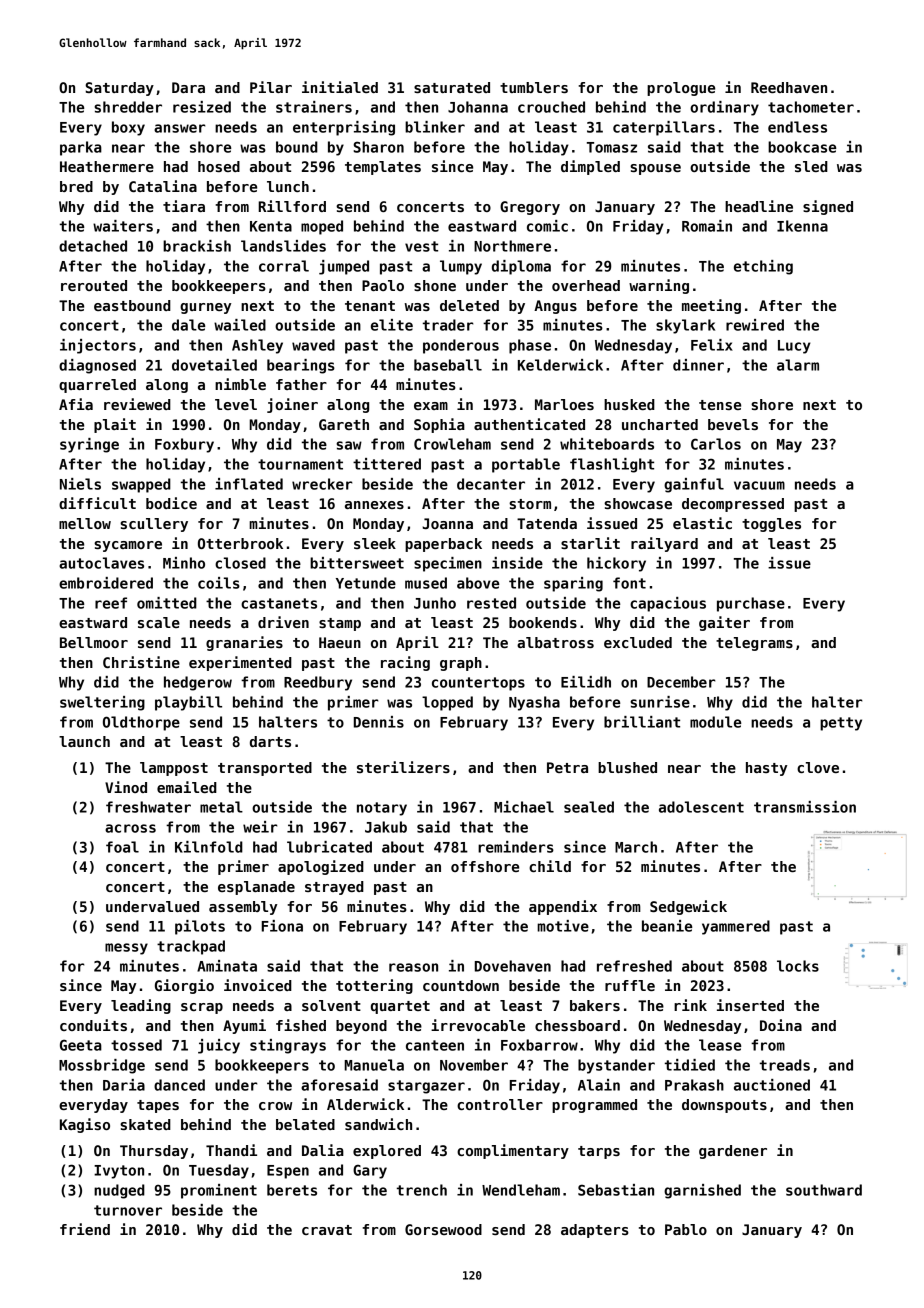 Image resolution: width=924 pixels, height=1308 pixels. Describe the element at coordinates (93, 1025) in the screenshot. I see `conduits` at that location.
